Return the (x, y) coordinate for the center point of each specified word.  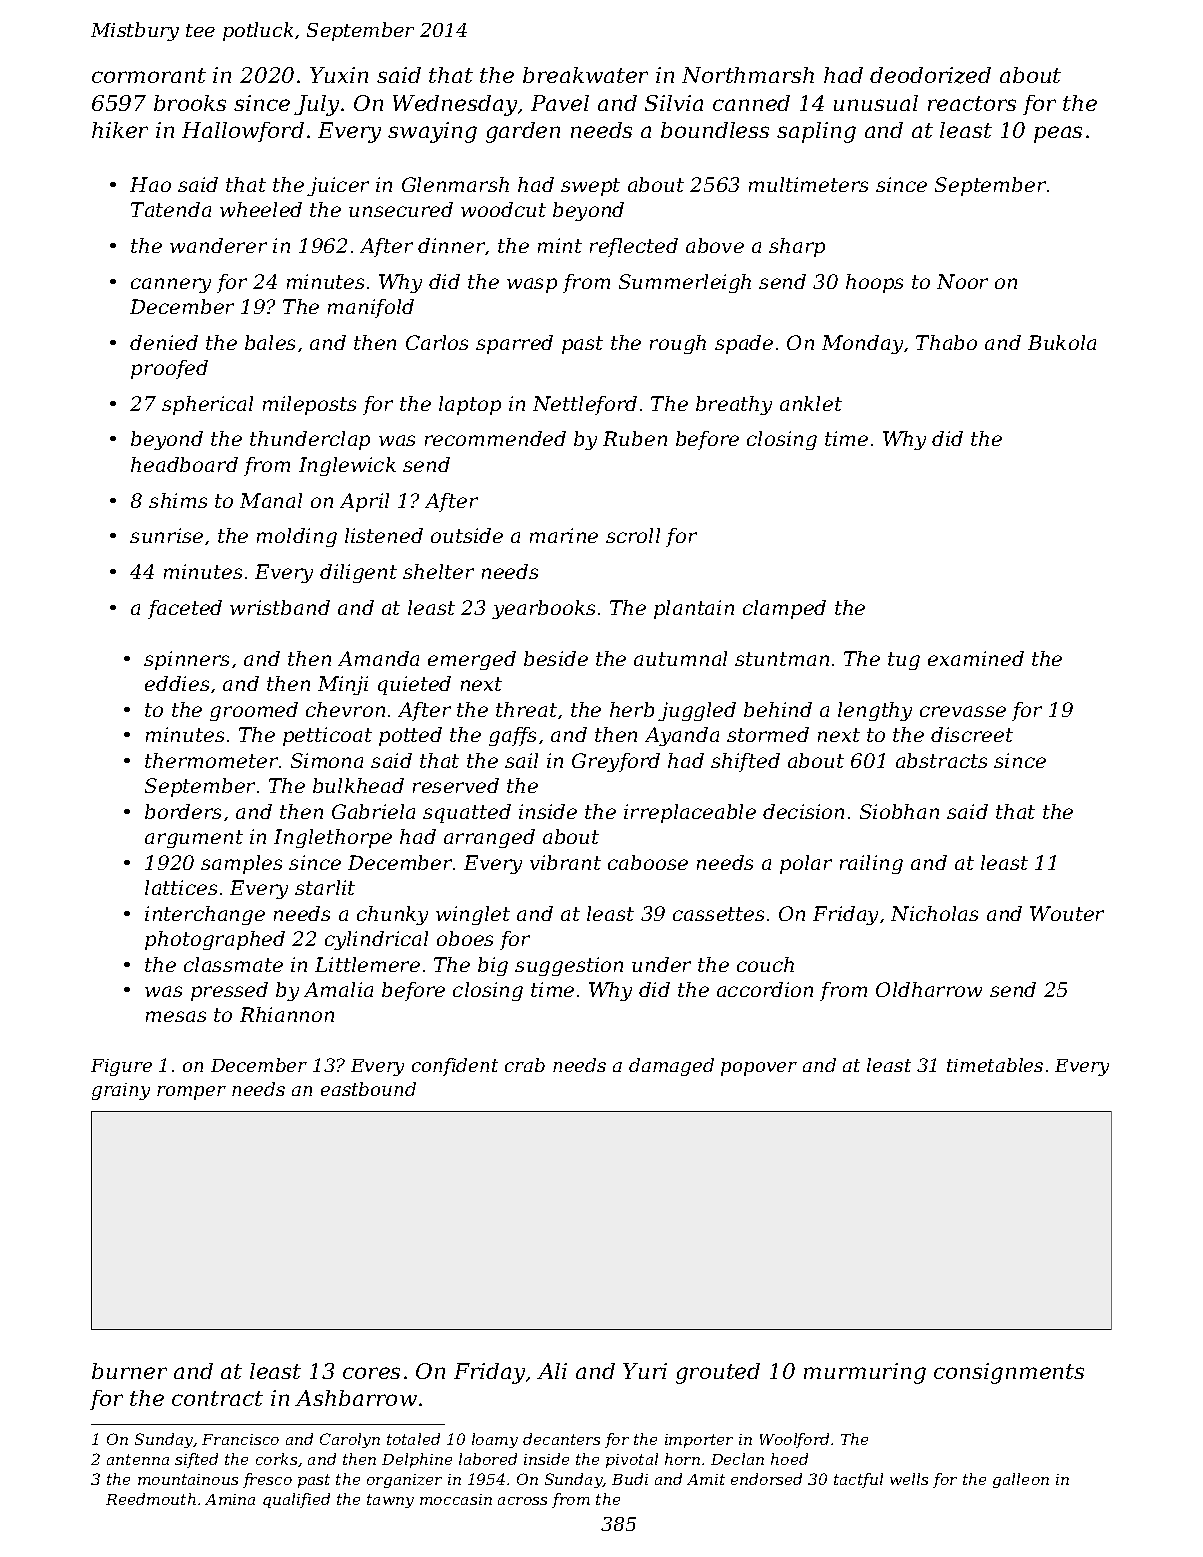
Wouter (1067, 913)
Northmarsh (748, 75)
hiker (120, 130)
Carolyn (350, 1440)
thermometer (211, 760)
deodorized (930, 75)
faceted (185, 609)
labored (488, 1459)
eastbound (368, 1089)
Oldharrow (929, 989)
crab (525, 1065)
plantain (694, 609)
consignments (1009, 1373)
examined (976, 658)
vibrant (565, 862)
